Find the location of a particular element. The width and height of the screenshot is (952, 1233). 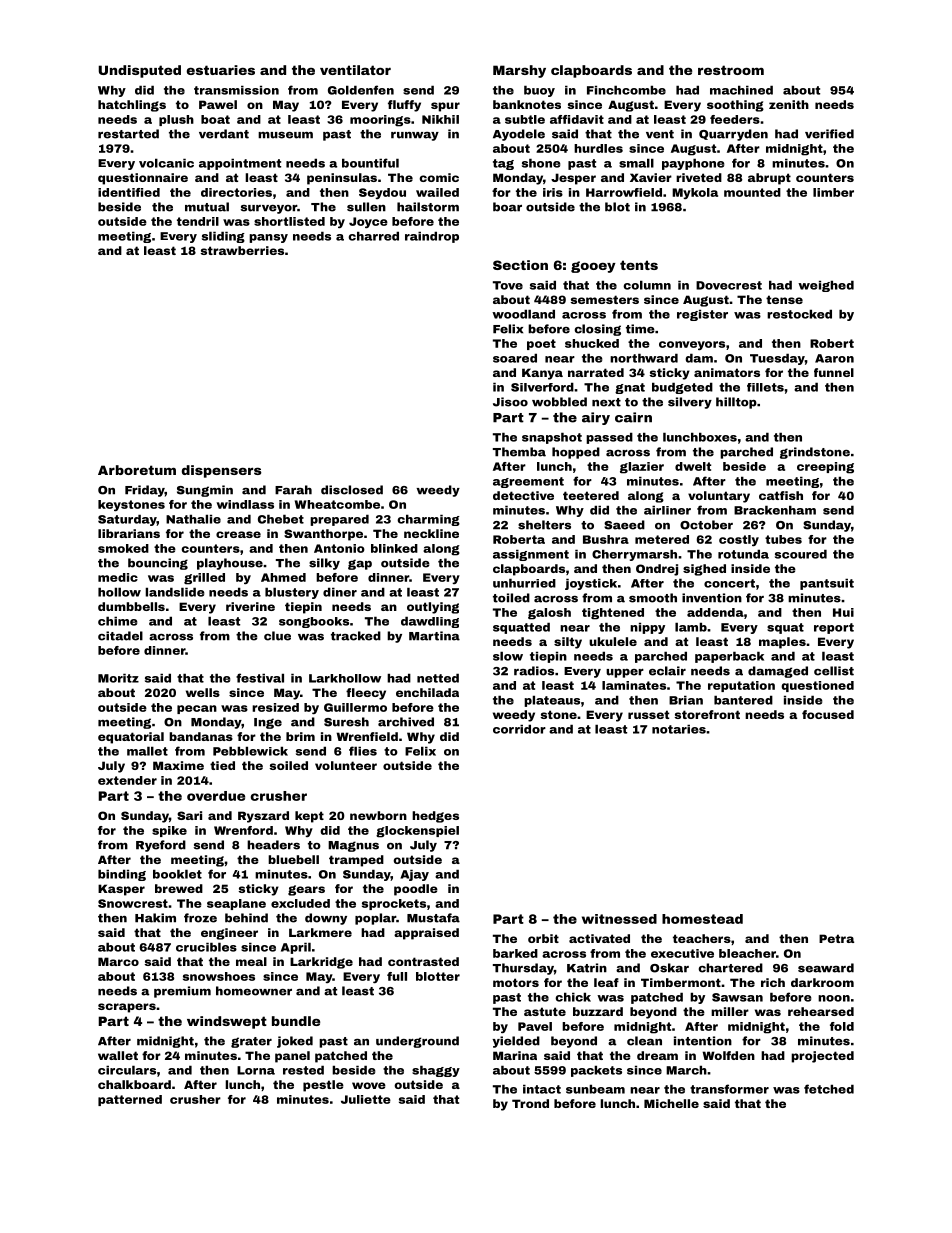

charming is located at coordinates (428, 520).
